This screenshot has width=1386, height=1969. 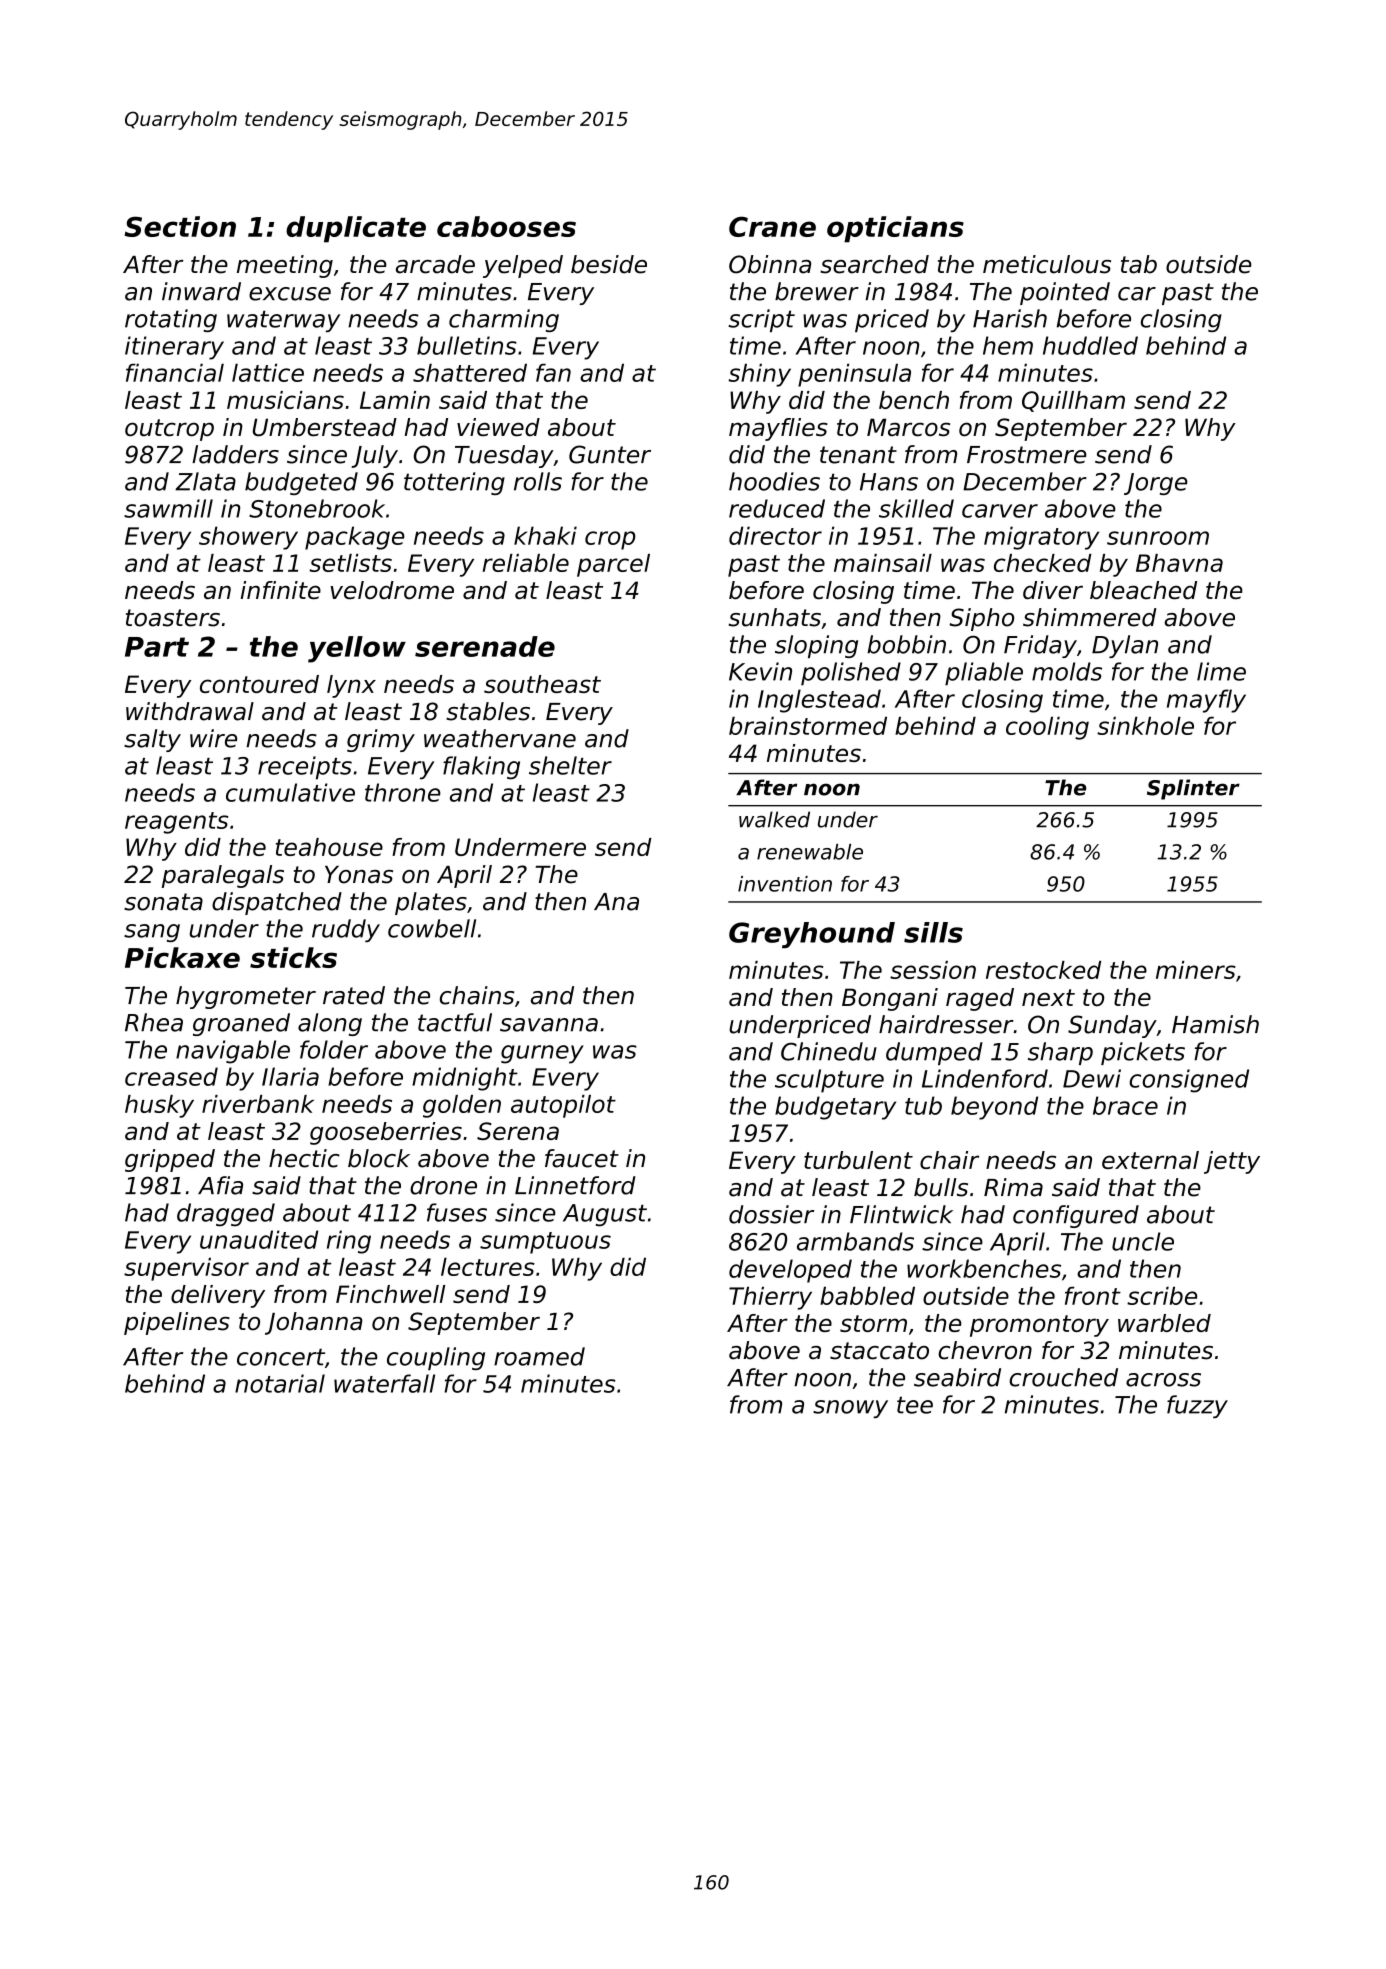 What do you see at coordinates (395, 400) in the screenshot?
I see `Lamin` at bounding box center [395, 400].
